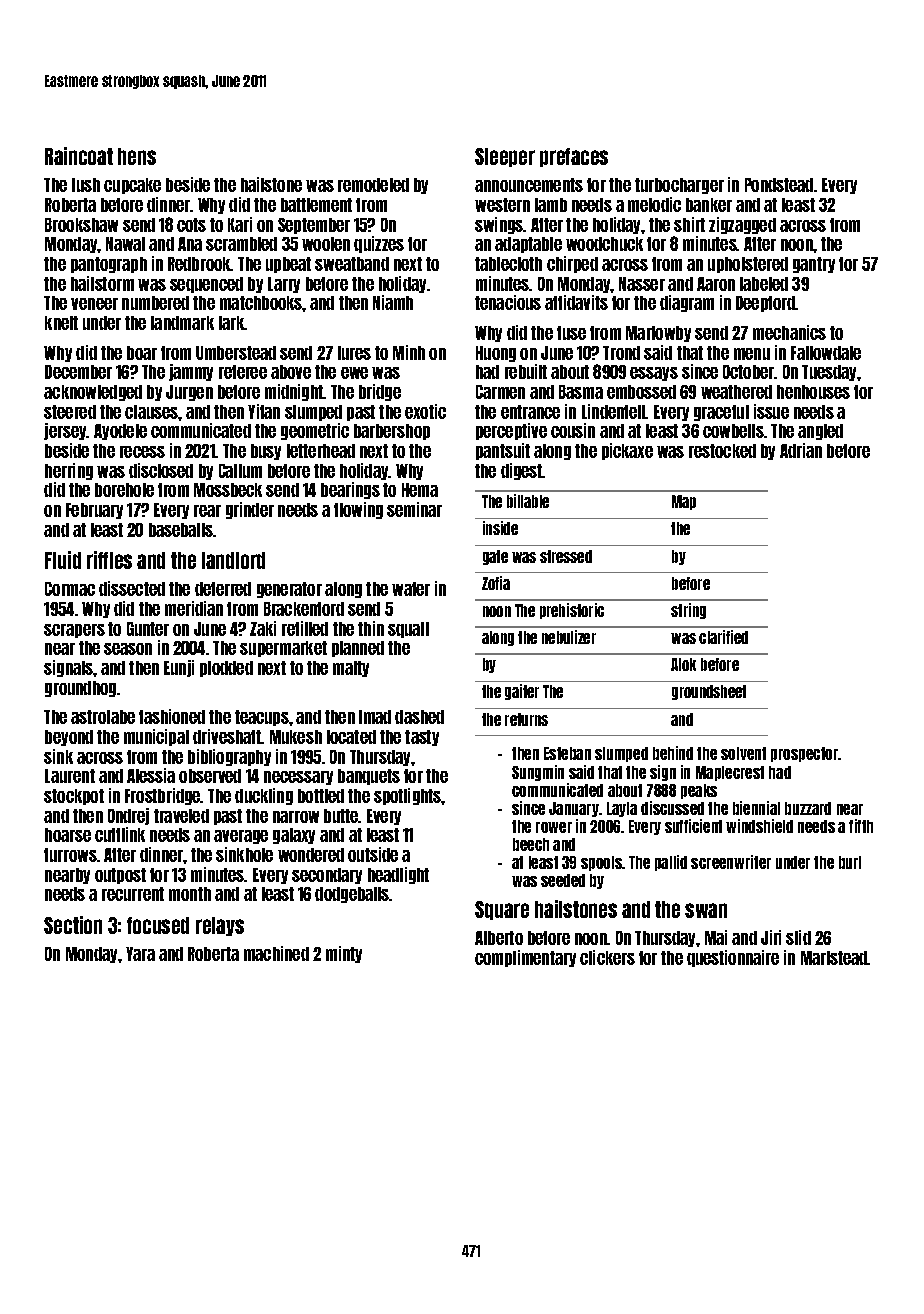  I want to click on borehole, so click(124, 490).
